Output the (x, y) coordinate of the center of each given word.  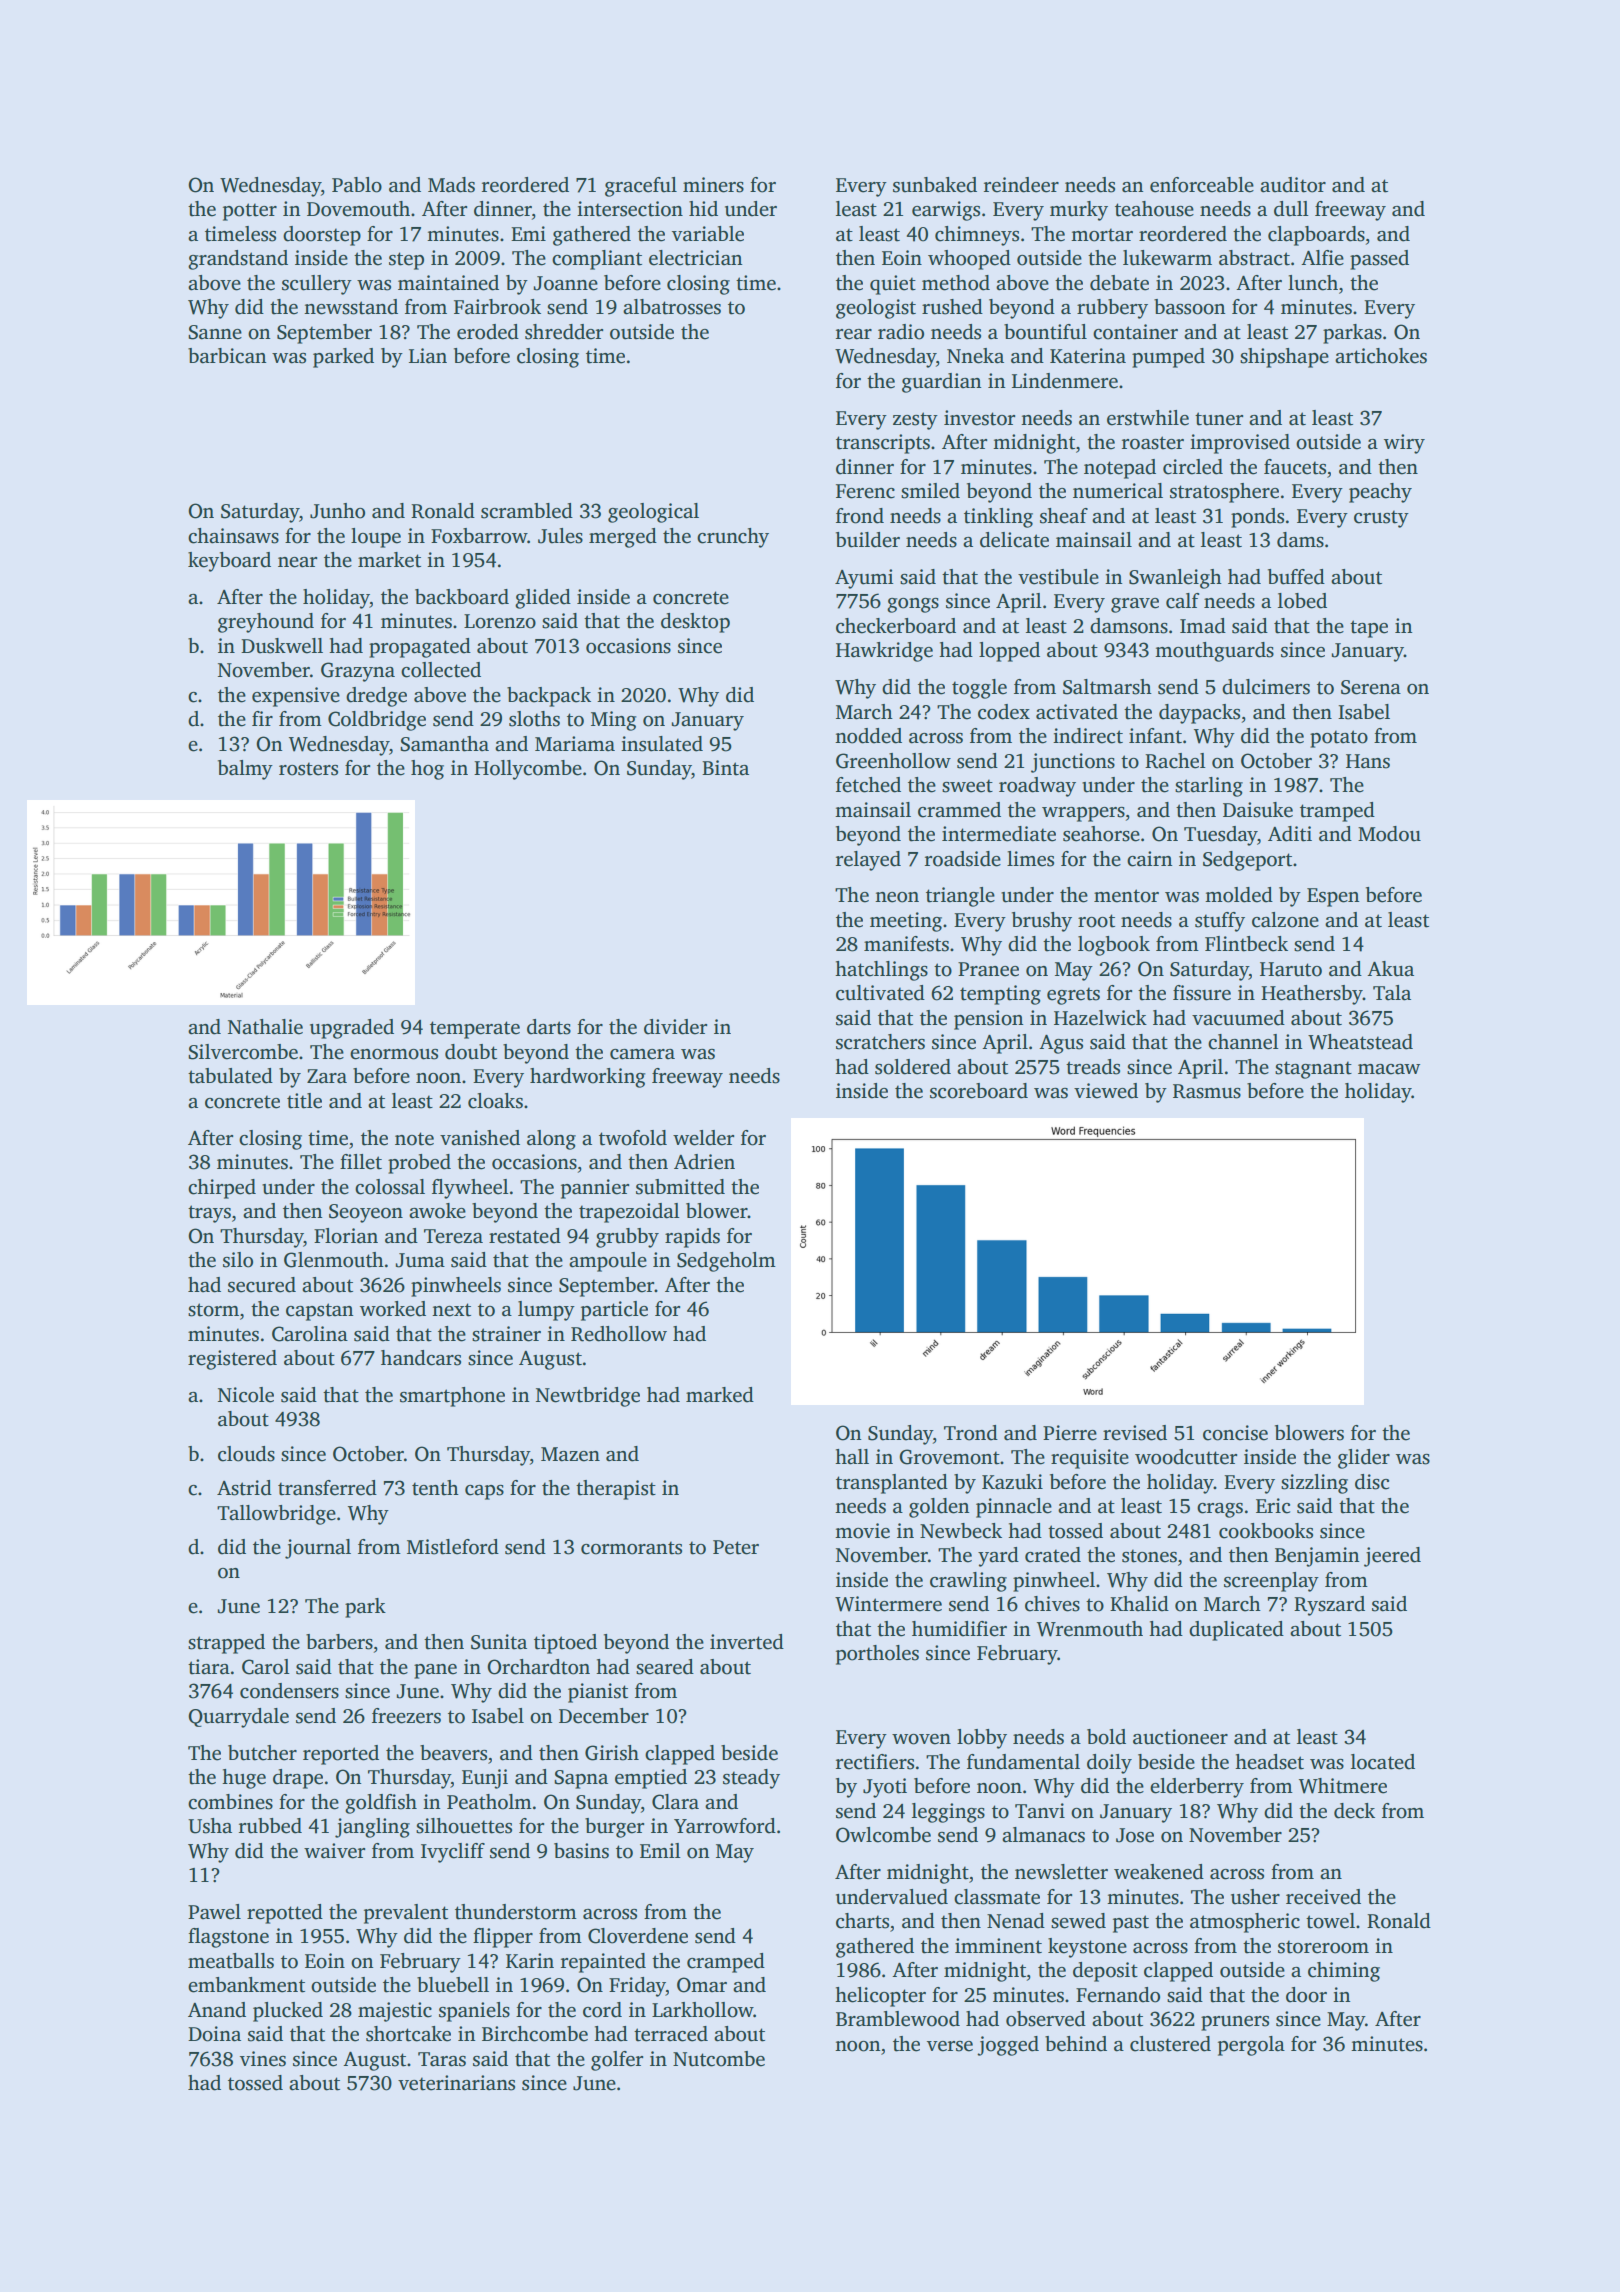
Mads (451, 185)
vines (263, 2059)
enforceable (1202, 185)
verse (950, 2046)
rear (854, 334)
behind (1076, 2044)
